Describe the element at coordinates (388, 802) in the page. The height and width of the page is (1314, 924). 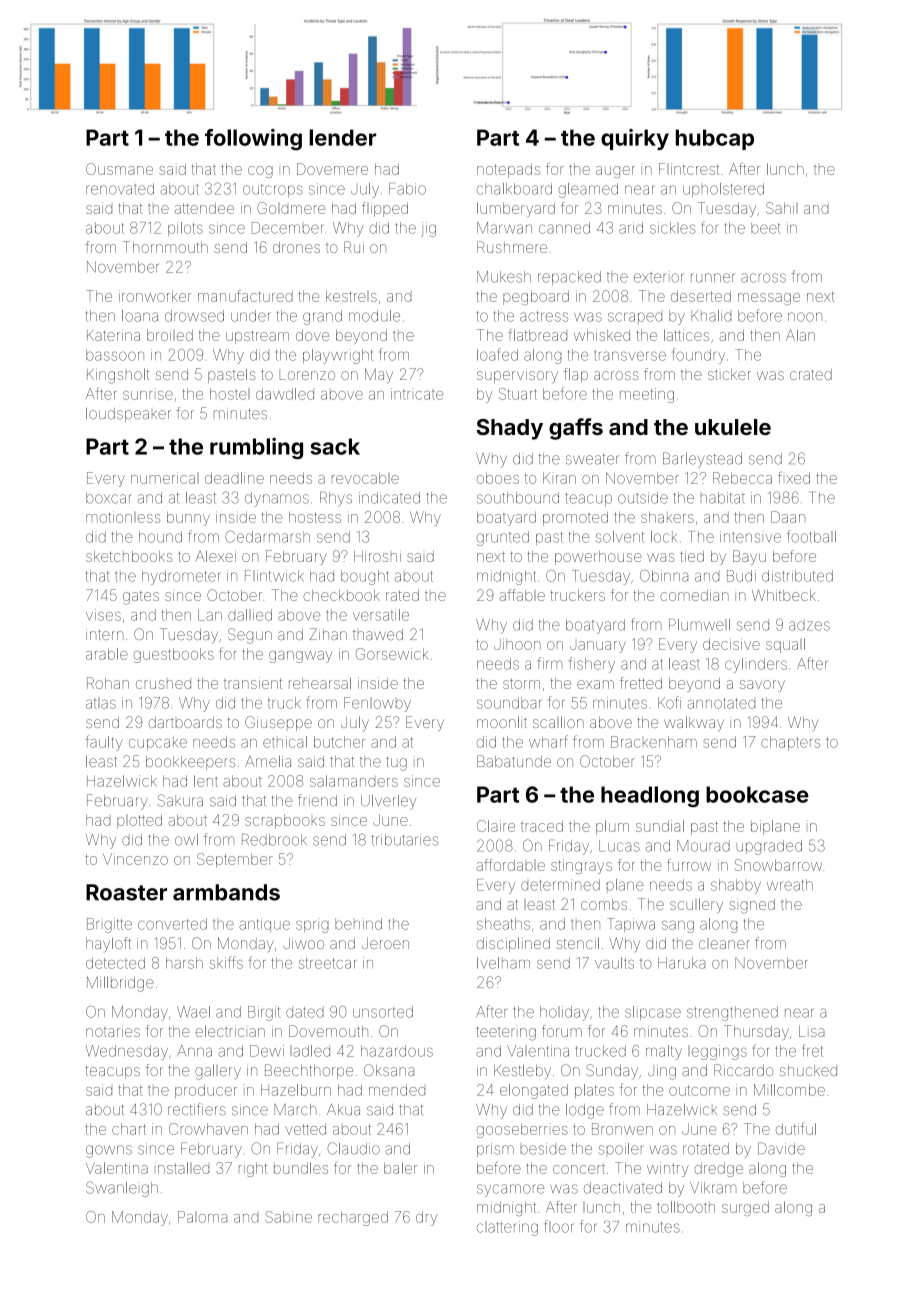
I see `Ulverley` at that location.
